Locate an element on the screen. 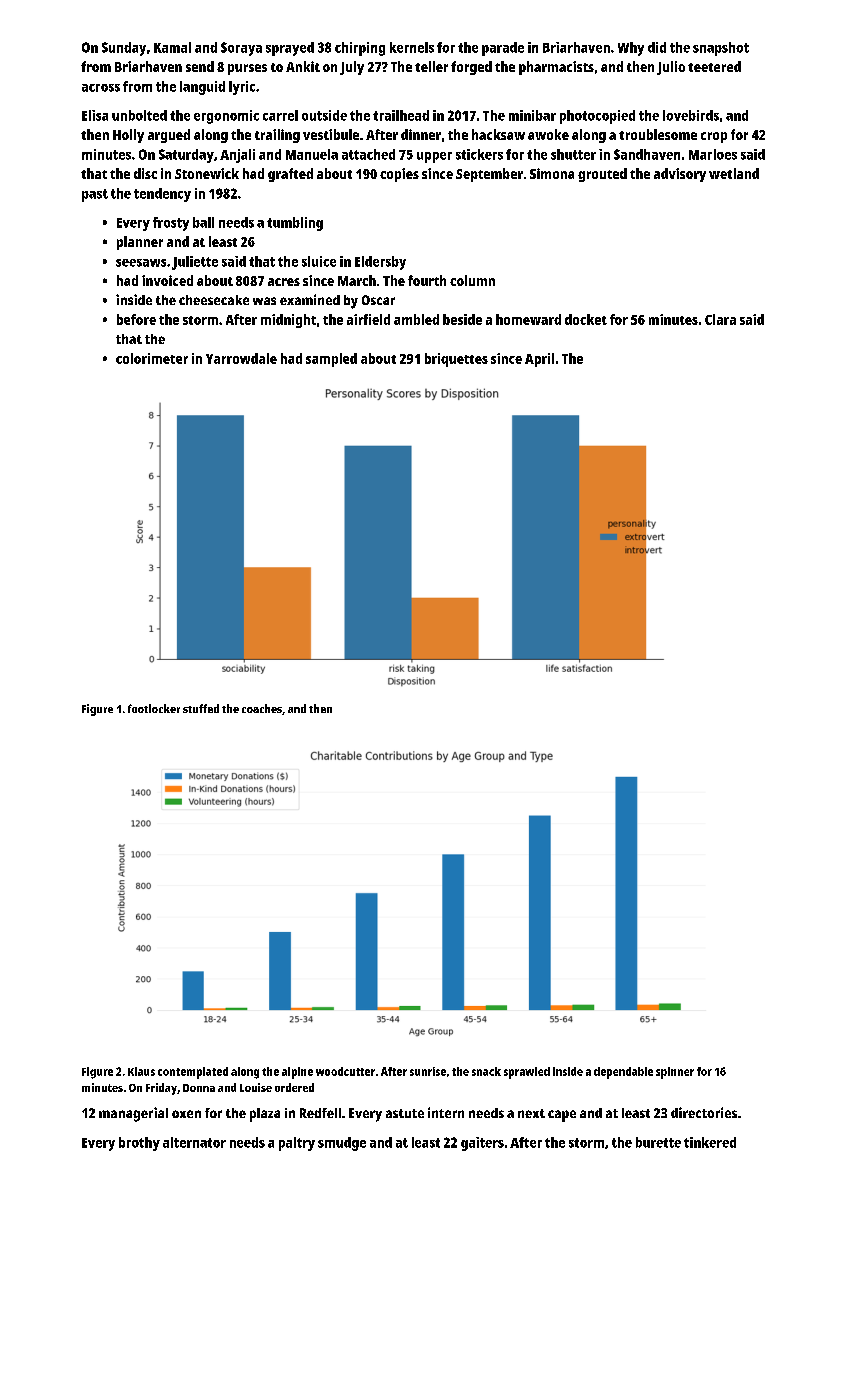 This screenshot has width=849, height=1400. burette is located at coordinates (658, 1142).
